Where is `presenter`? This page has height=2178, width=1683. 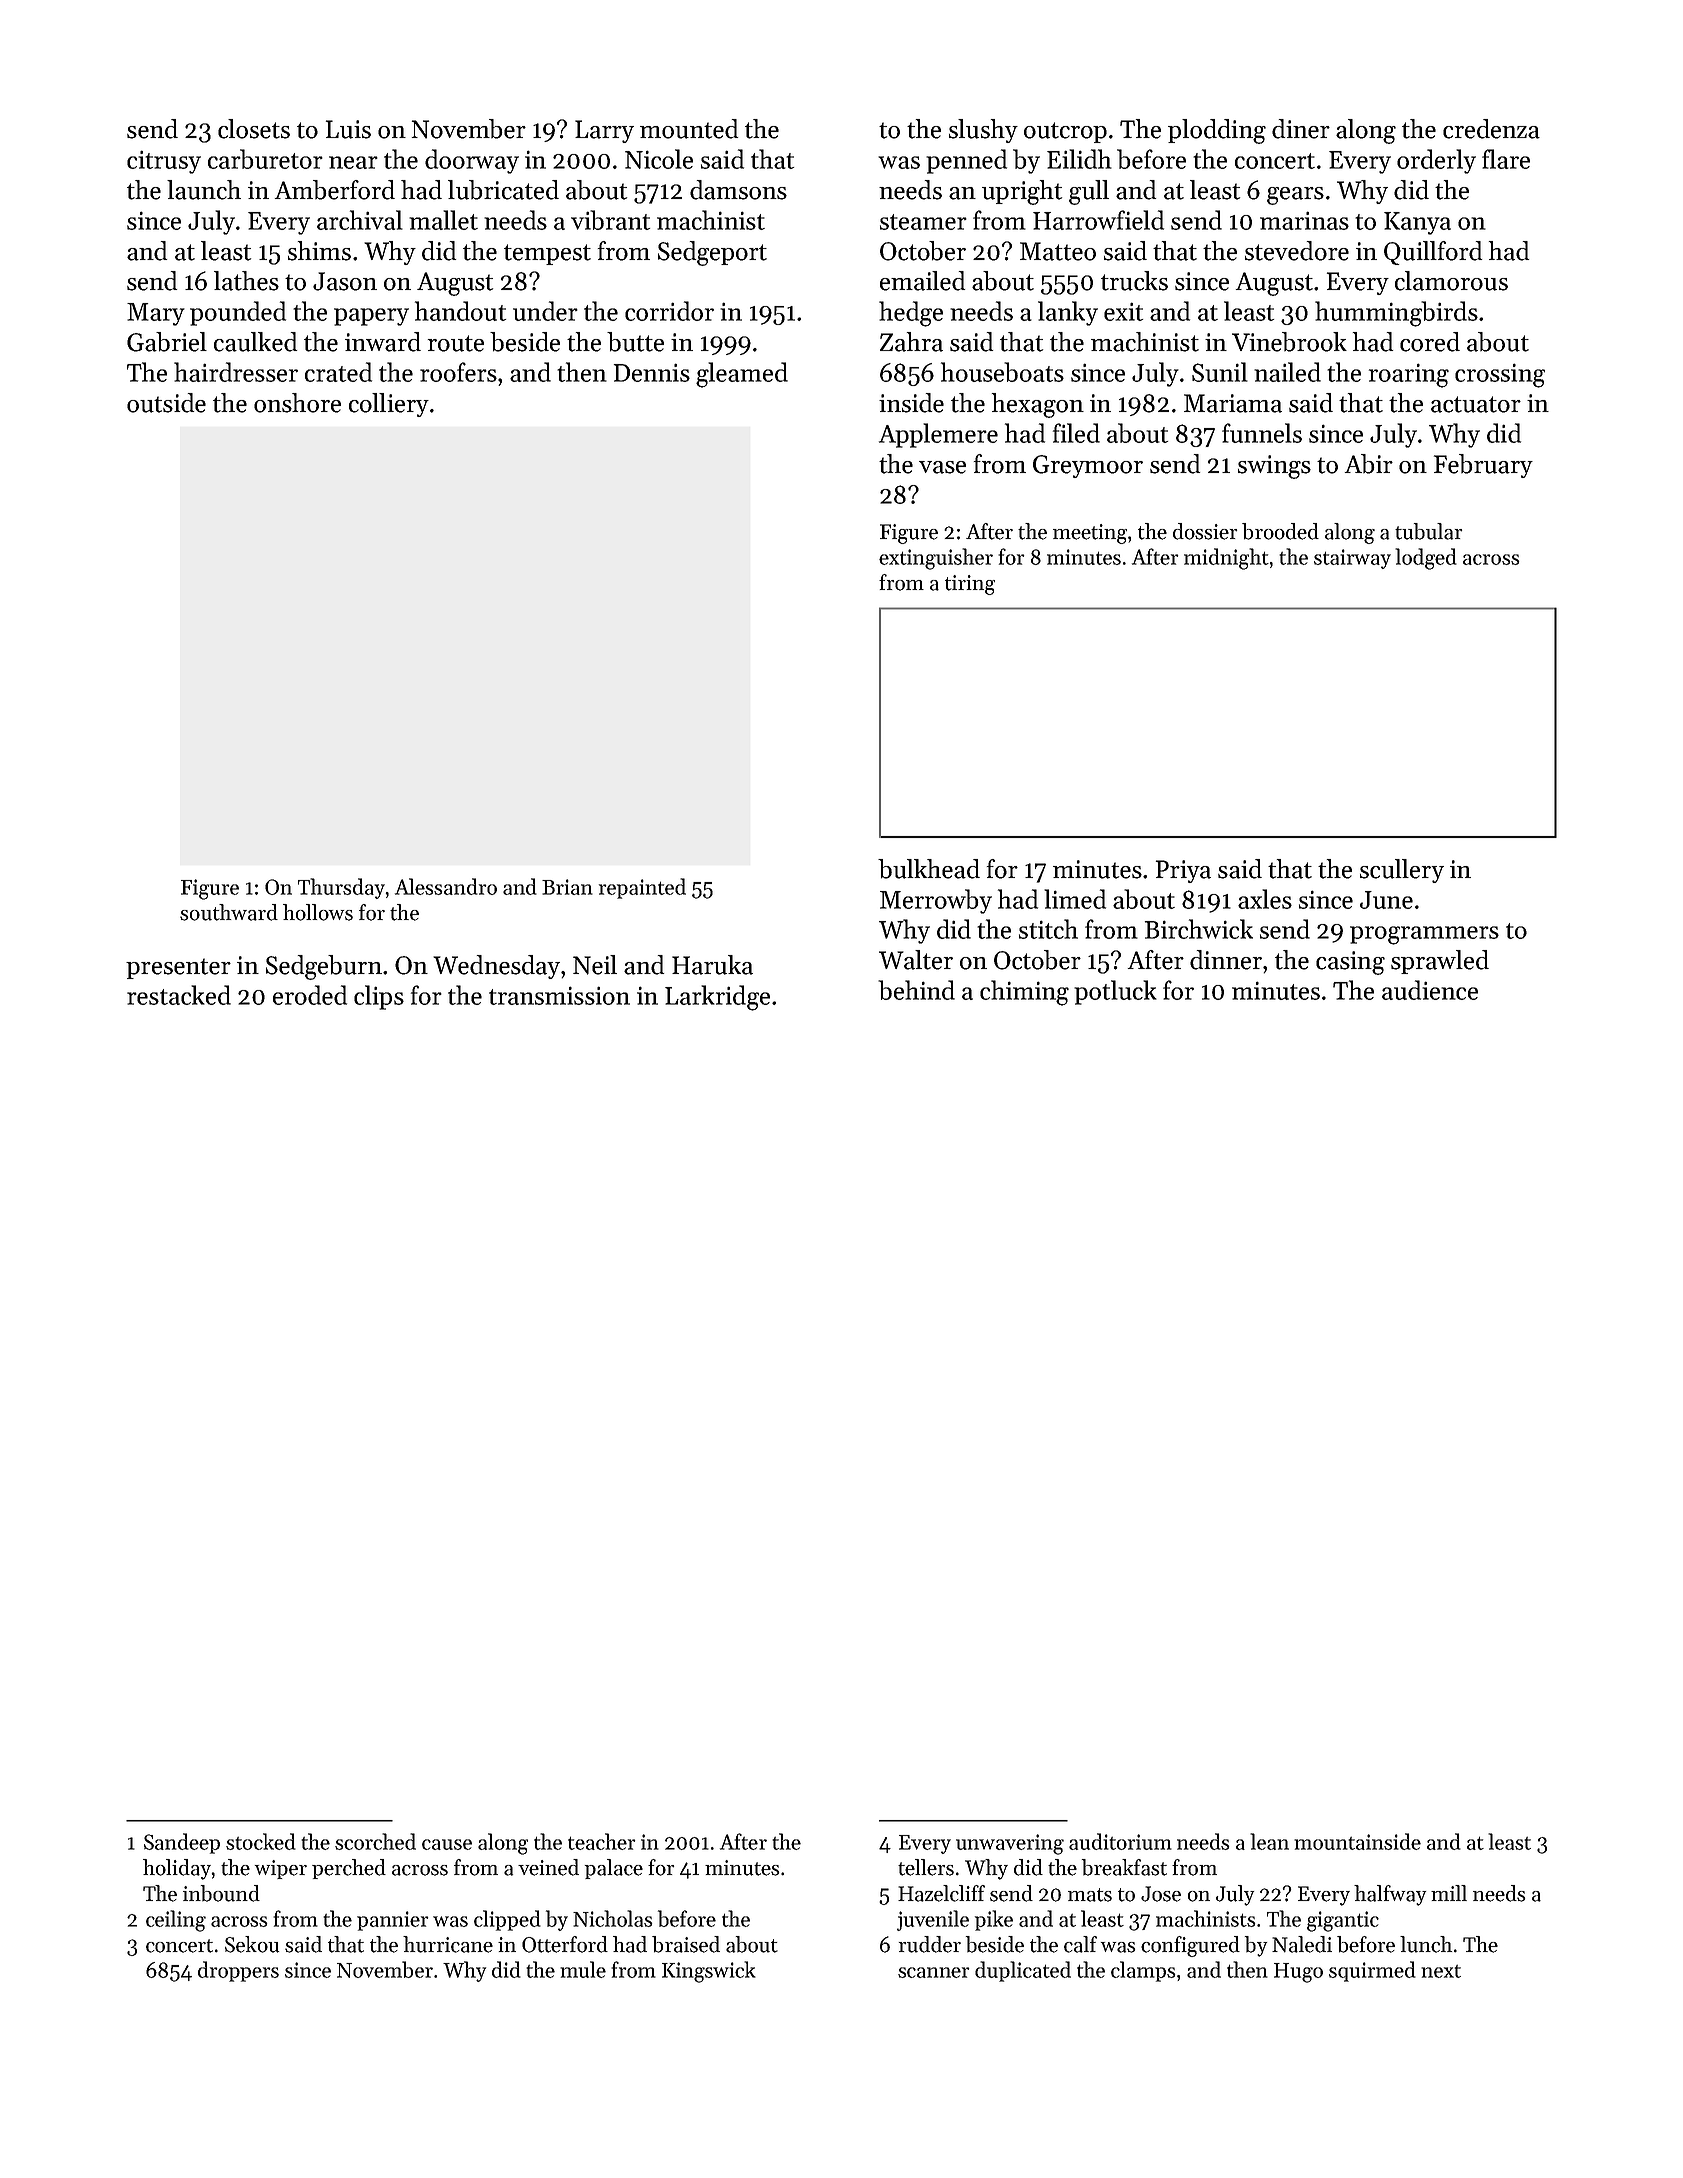 presenter is located at coordinates (178, 968).
